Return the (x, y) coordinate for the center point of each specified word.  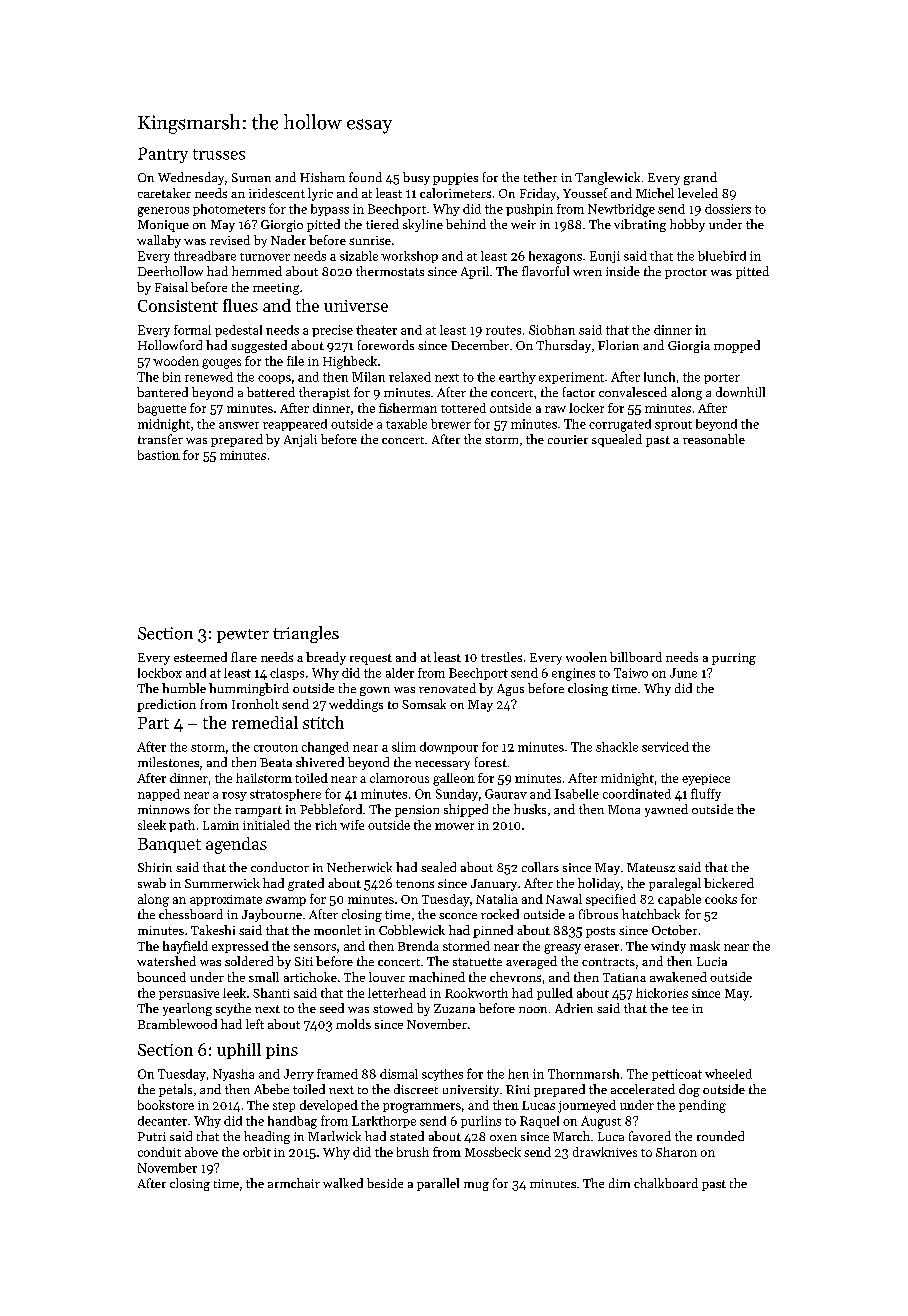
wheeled (728, 1074)
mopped (737, 346)
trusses (219, 154)
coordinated (637, 794)
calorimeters (455, 193)
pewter (243, 636)
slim (404, 747)
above (201, 1152)
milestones (168, 762)
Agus (510, 690)
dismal (399, 1074)
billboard (636, 657)
